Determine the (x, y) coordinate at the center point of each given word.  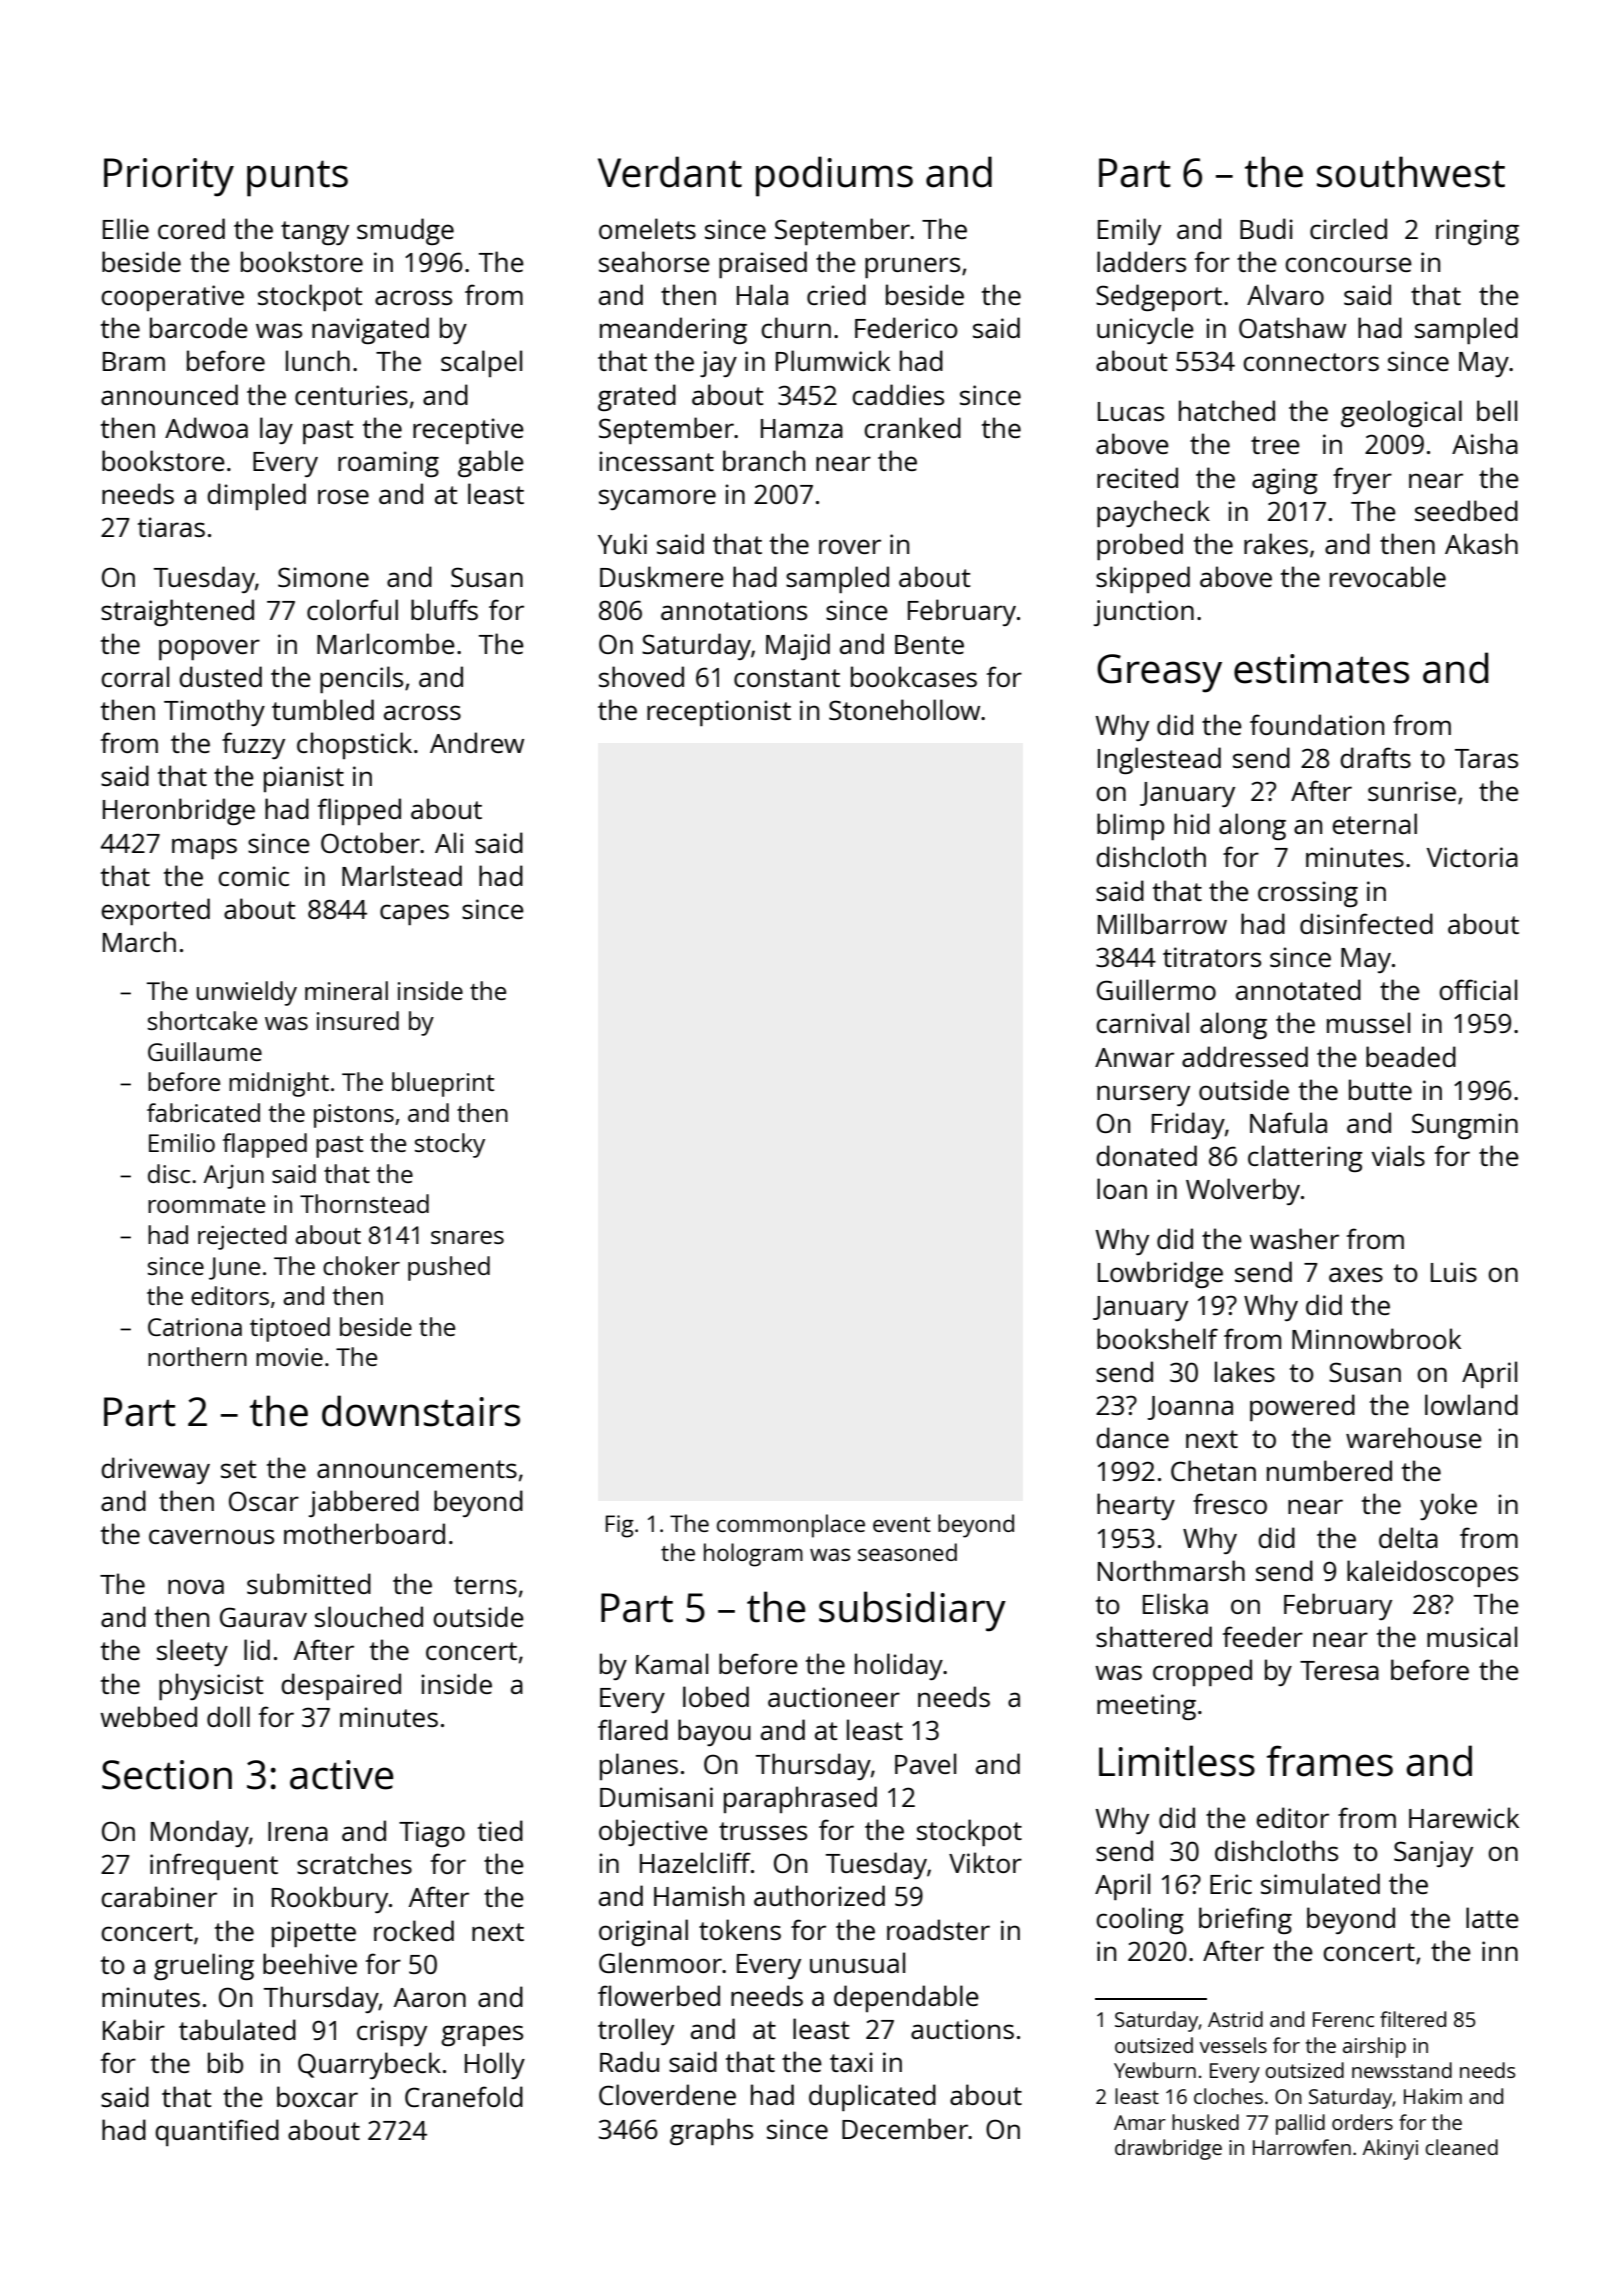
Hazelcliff (695, 1862)
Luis (1454, 1272)
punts (297, 178)
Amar (1140, 2122)
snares (467, 1237)
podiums (834, 176)
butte (1380, 1089)
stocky (450, 1145)
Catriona (195, 1327)
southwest (1411, 172)
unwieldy (247, 993)
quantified (217, 2132)
